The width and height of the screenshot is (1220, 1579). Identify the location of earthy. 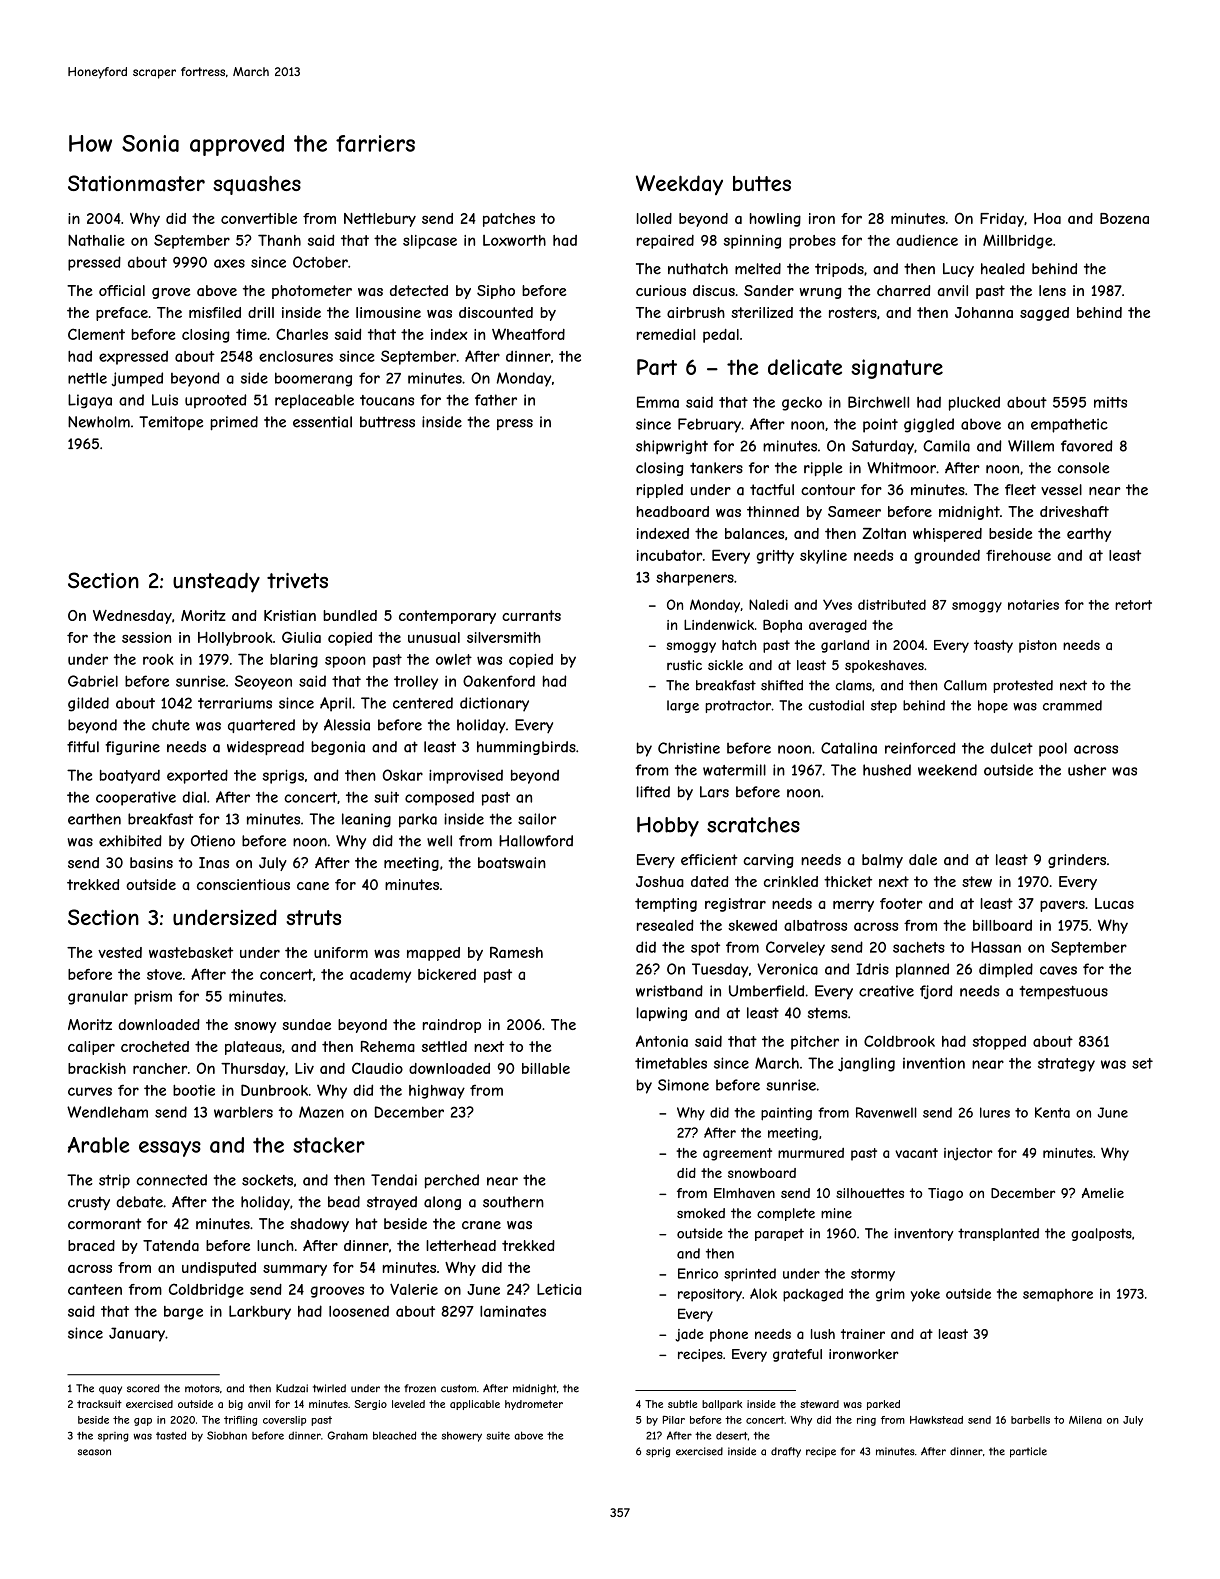
(1089, 535).
